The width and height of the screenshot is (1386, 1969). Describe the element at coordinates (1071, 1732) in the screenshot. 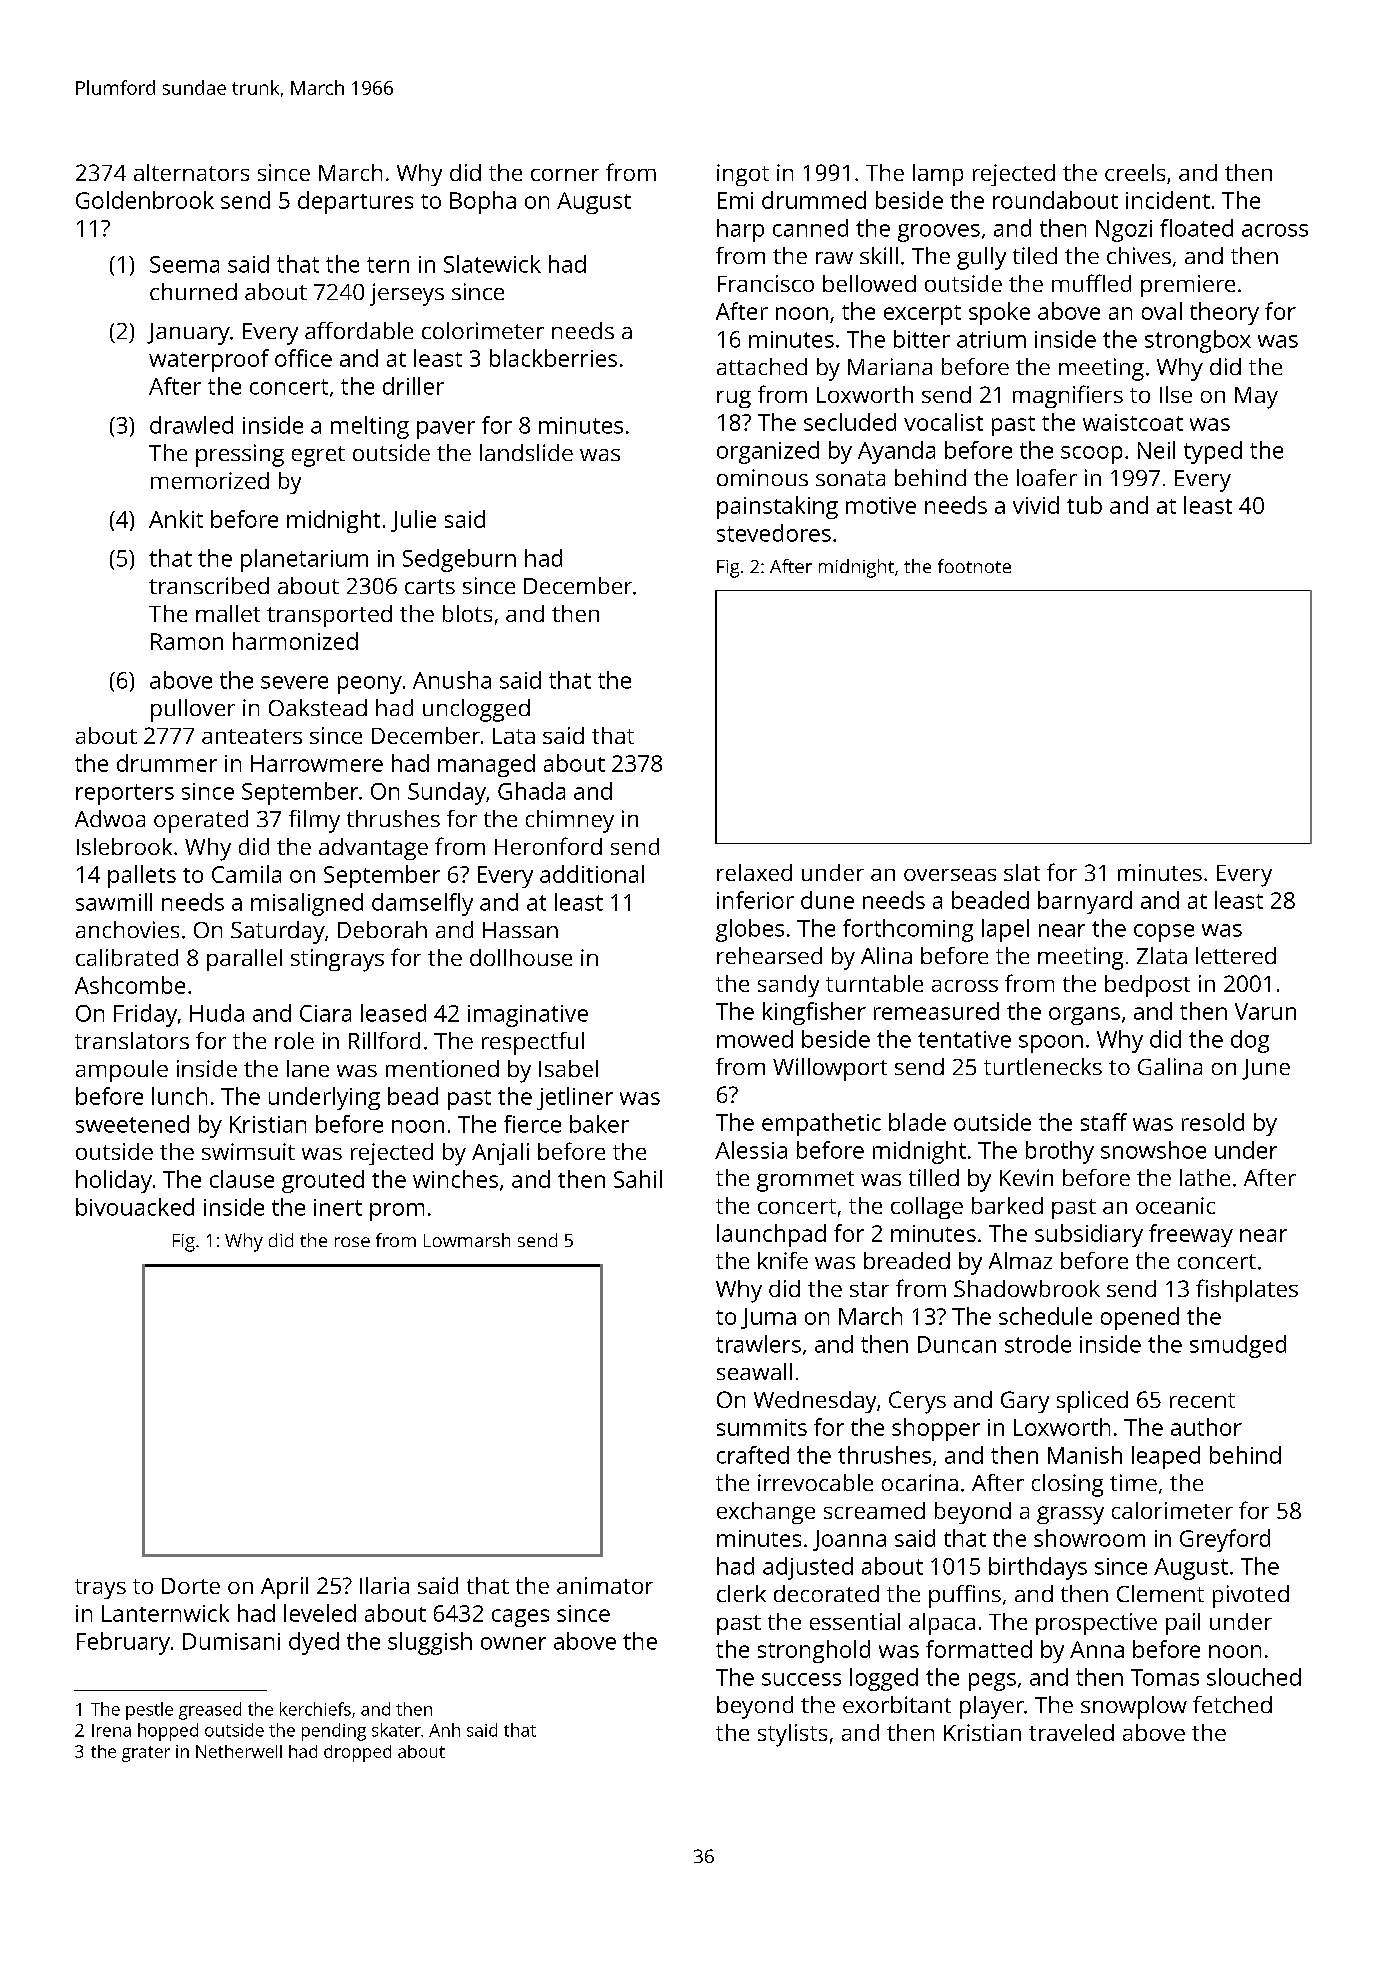

I see `traveled` at that location.
